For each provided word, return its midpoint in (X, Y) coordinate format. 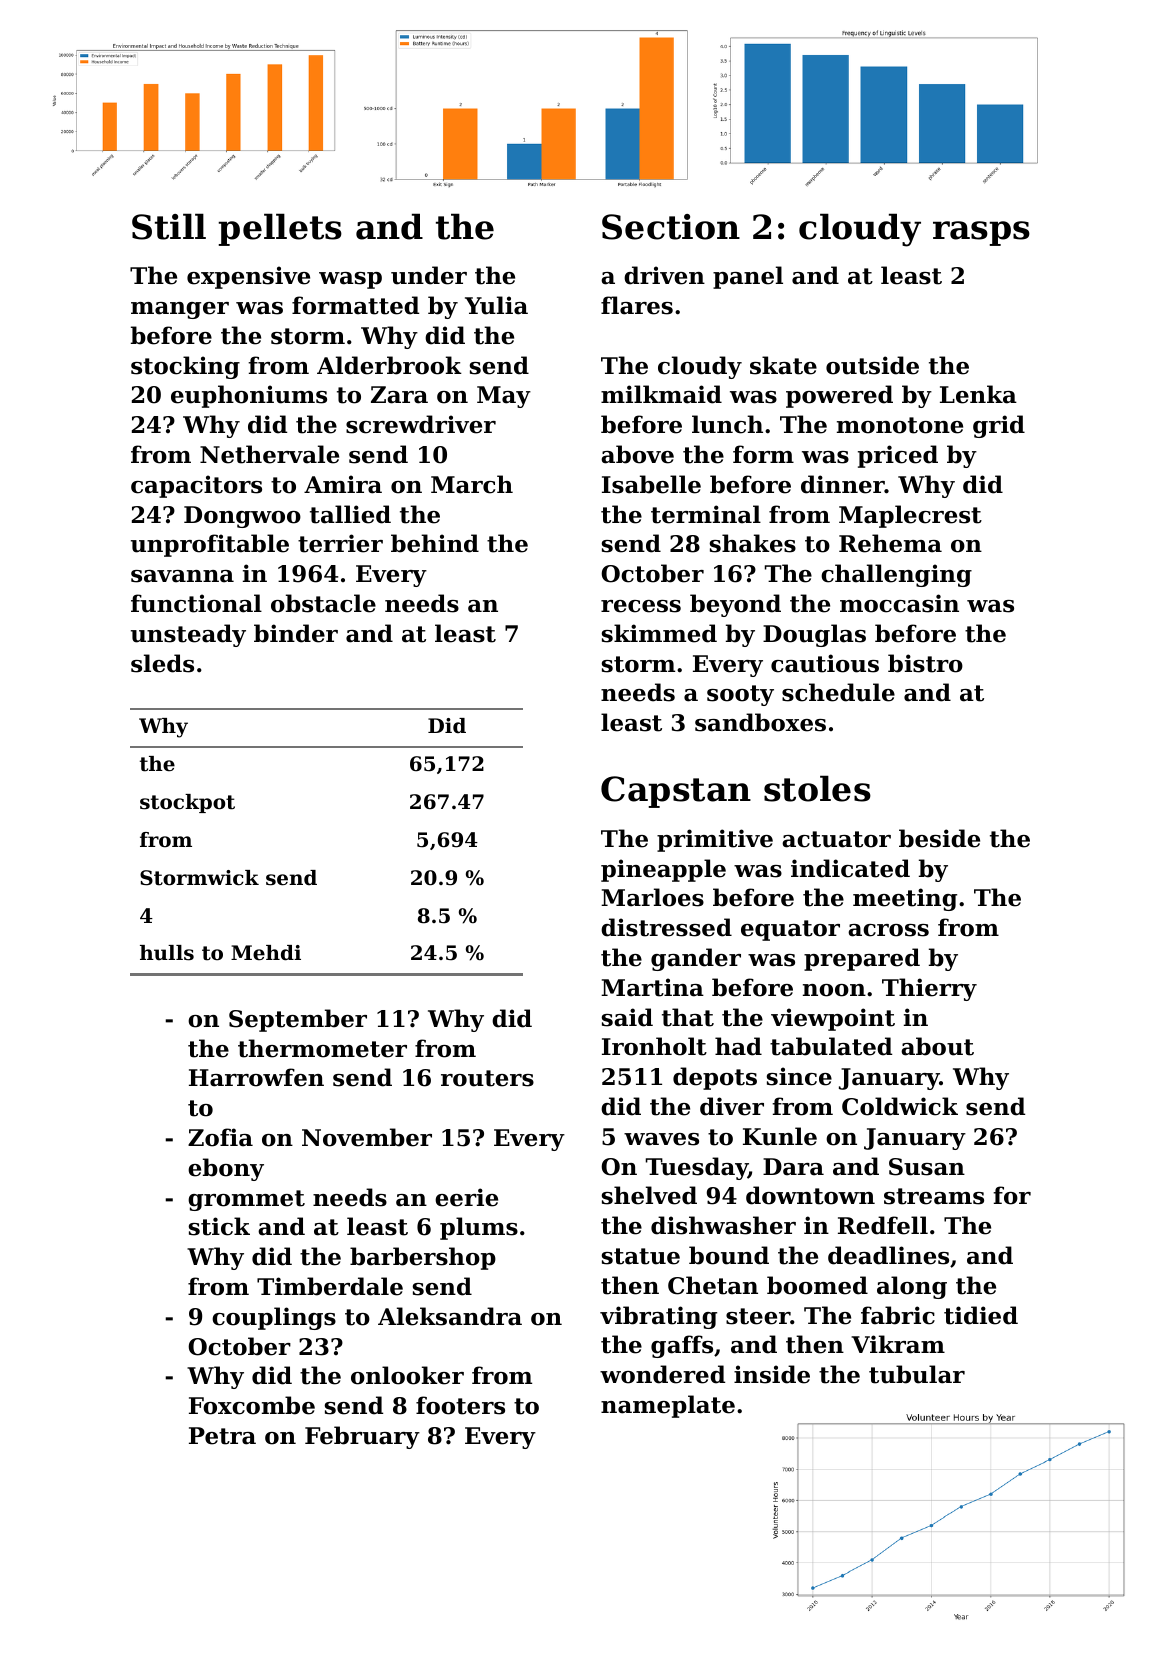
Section (671, 227)
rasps (981, 233)
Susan (927, 1167)
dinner (843, 484)
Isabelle (651, 484)
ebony (226, 1169)
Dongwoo (242, 517)
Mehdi (266, 953)
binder (296, 633)
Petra (222, 1436)
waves (661, 1139)
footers (460, 1405)
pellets (280, 229)
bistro (925, 663)
